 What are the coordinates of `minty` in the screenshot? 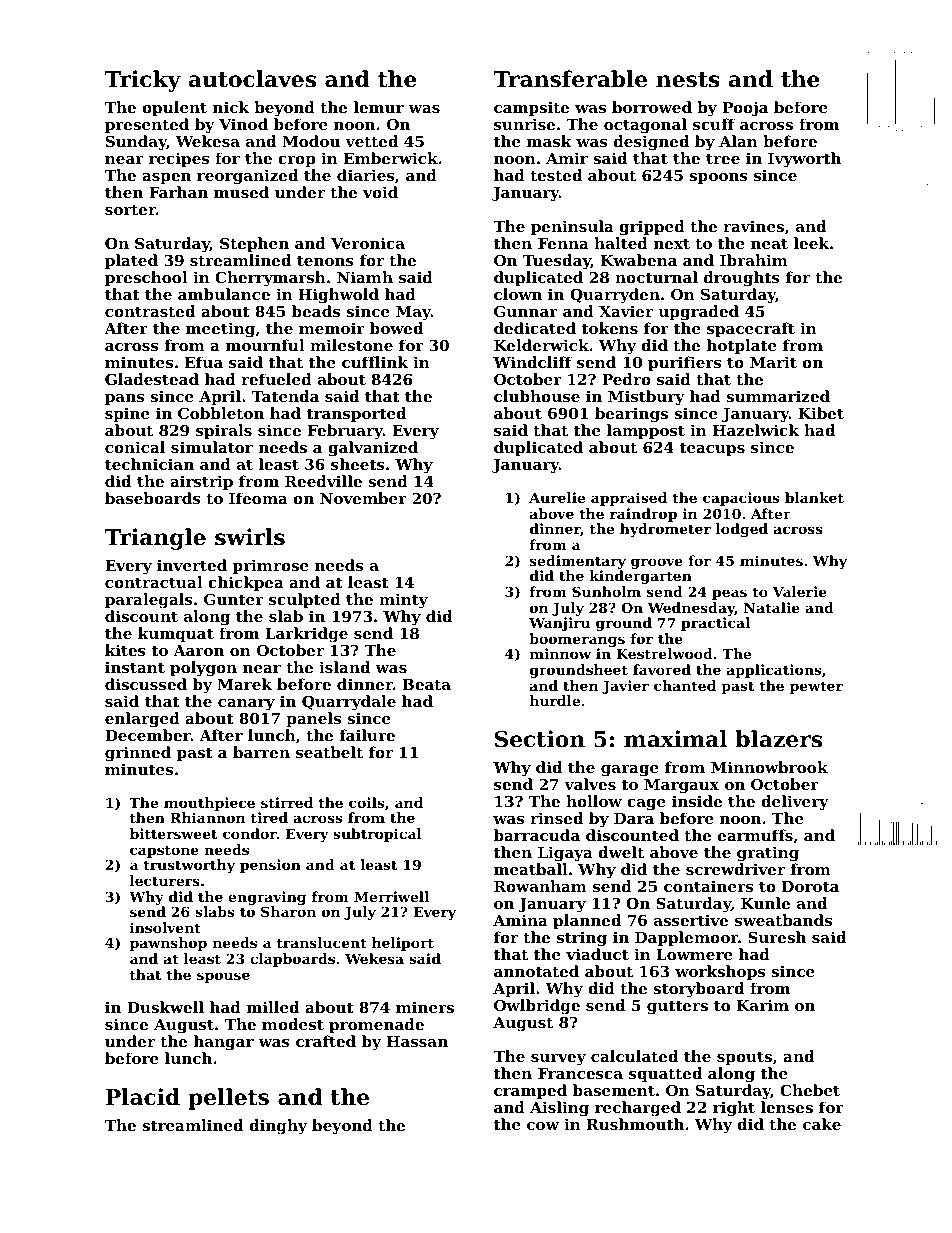 It's located at (403, 601).
